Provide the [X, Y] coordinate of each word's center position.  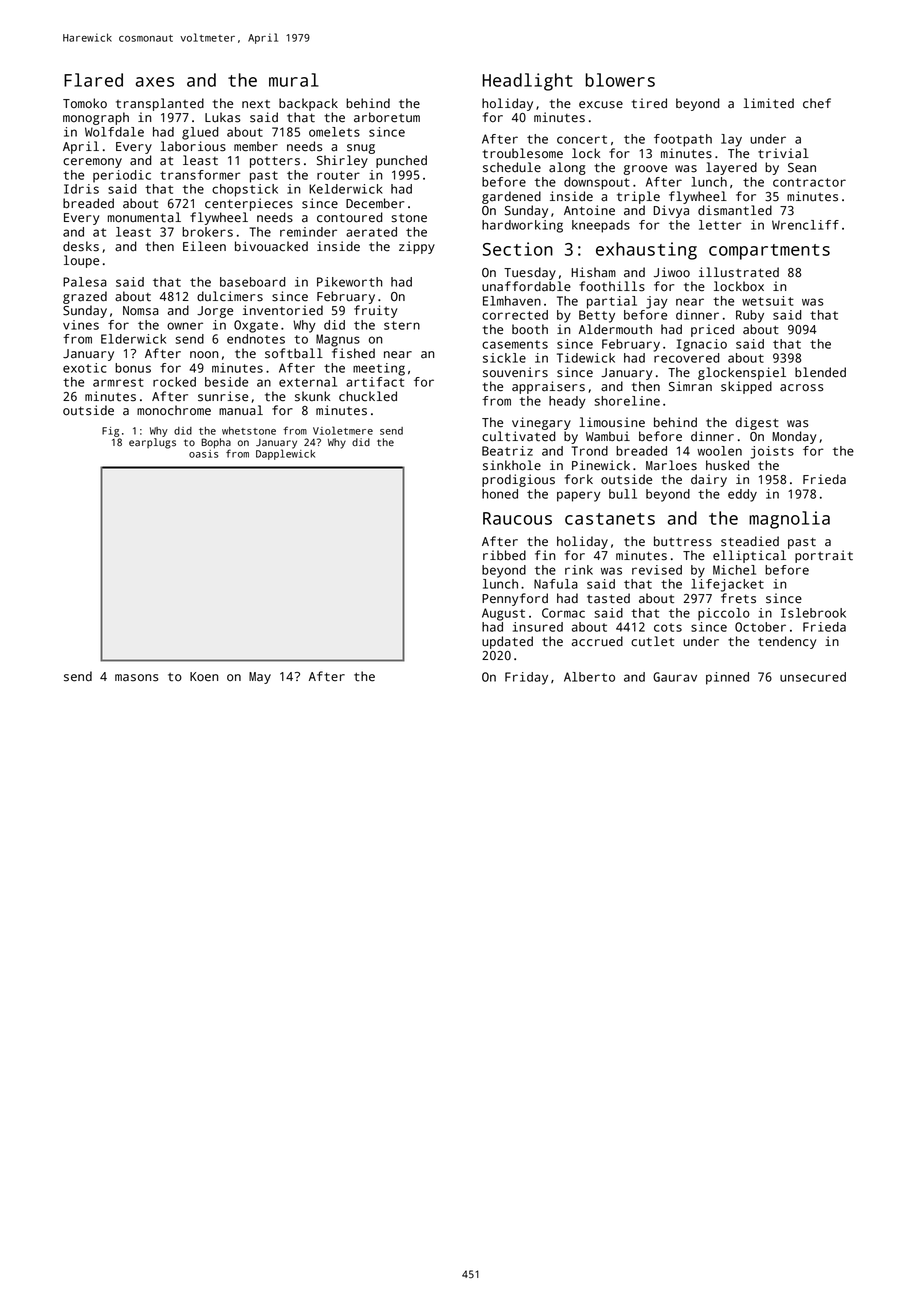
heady [567, 402]
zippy [417, 247]
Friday [526, 678]
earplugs [152, 443]
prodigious [518, 480]
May [260, 678]
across [802, 388]
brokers [207, 232]
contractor [809, 182]
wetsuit [768, 301]
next [256, 104]
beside [226, 382]
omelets [334, 132]
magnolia [789, 520]
